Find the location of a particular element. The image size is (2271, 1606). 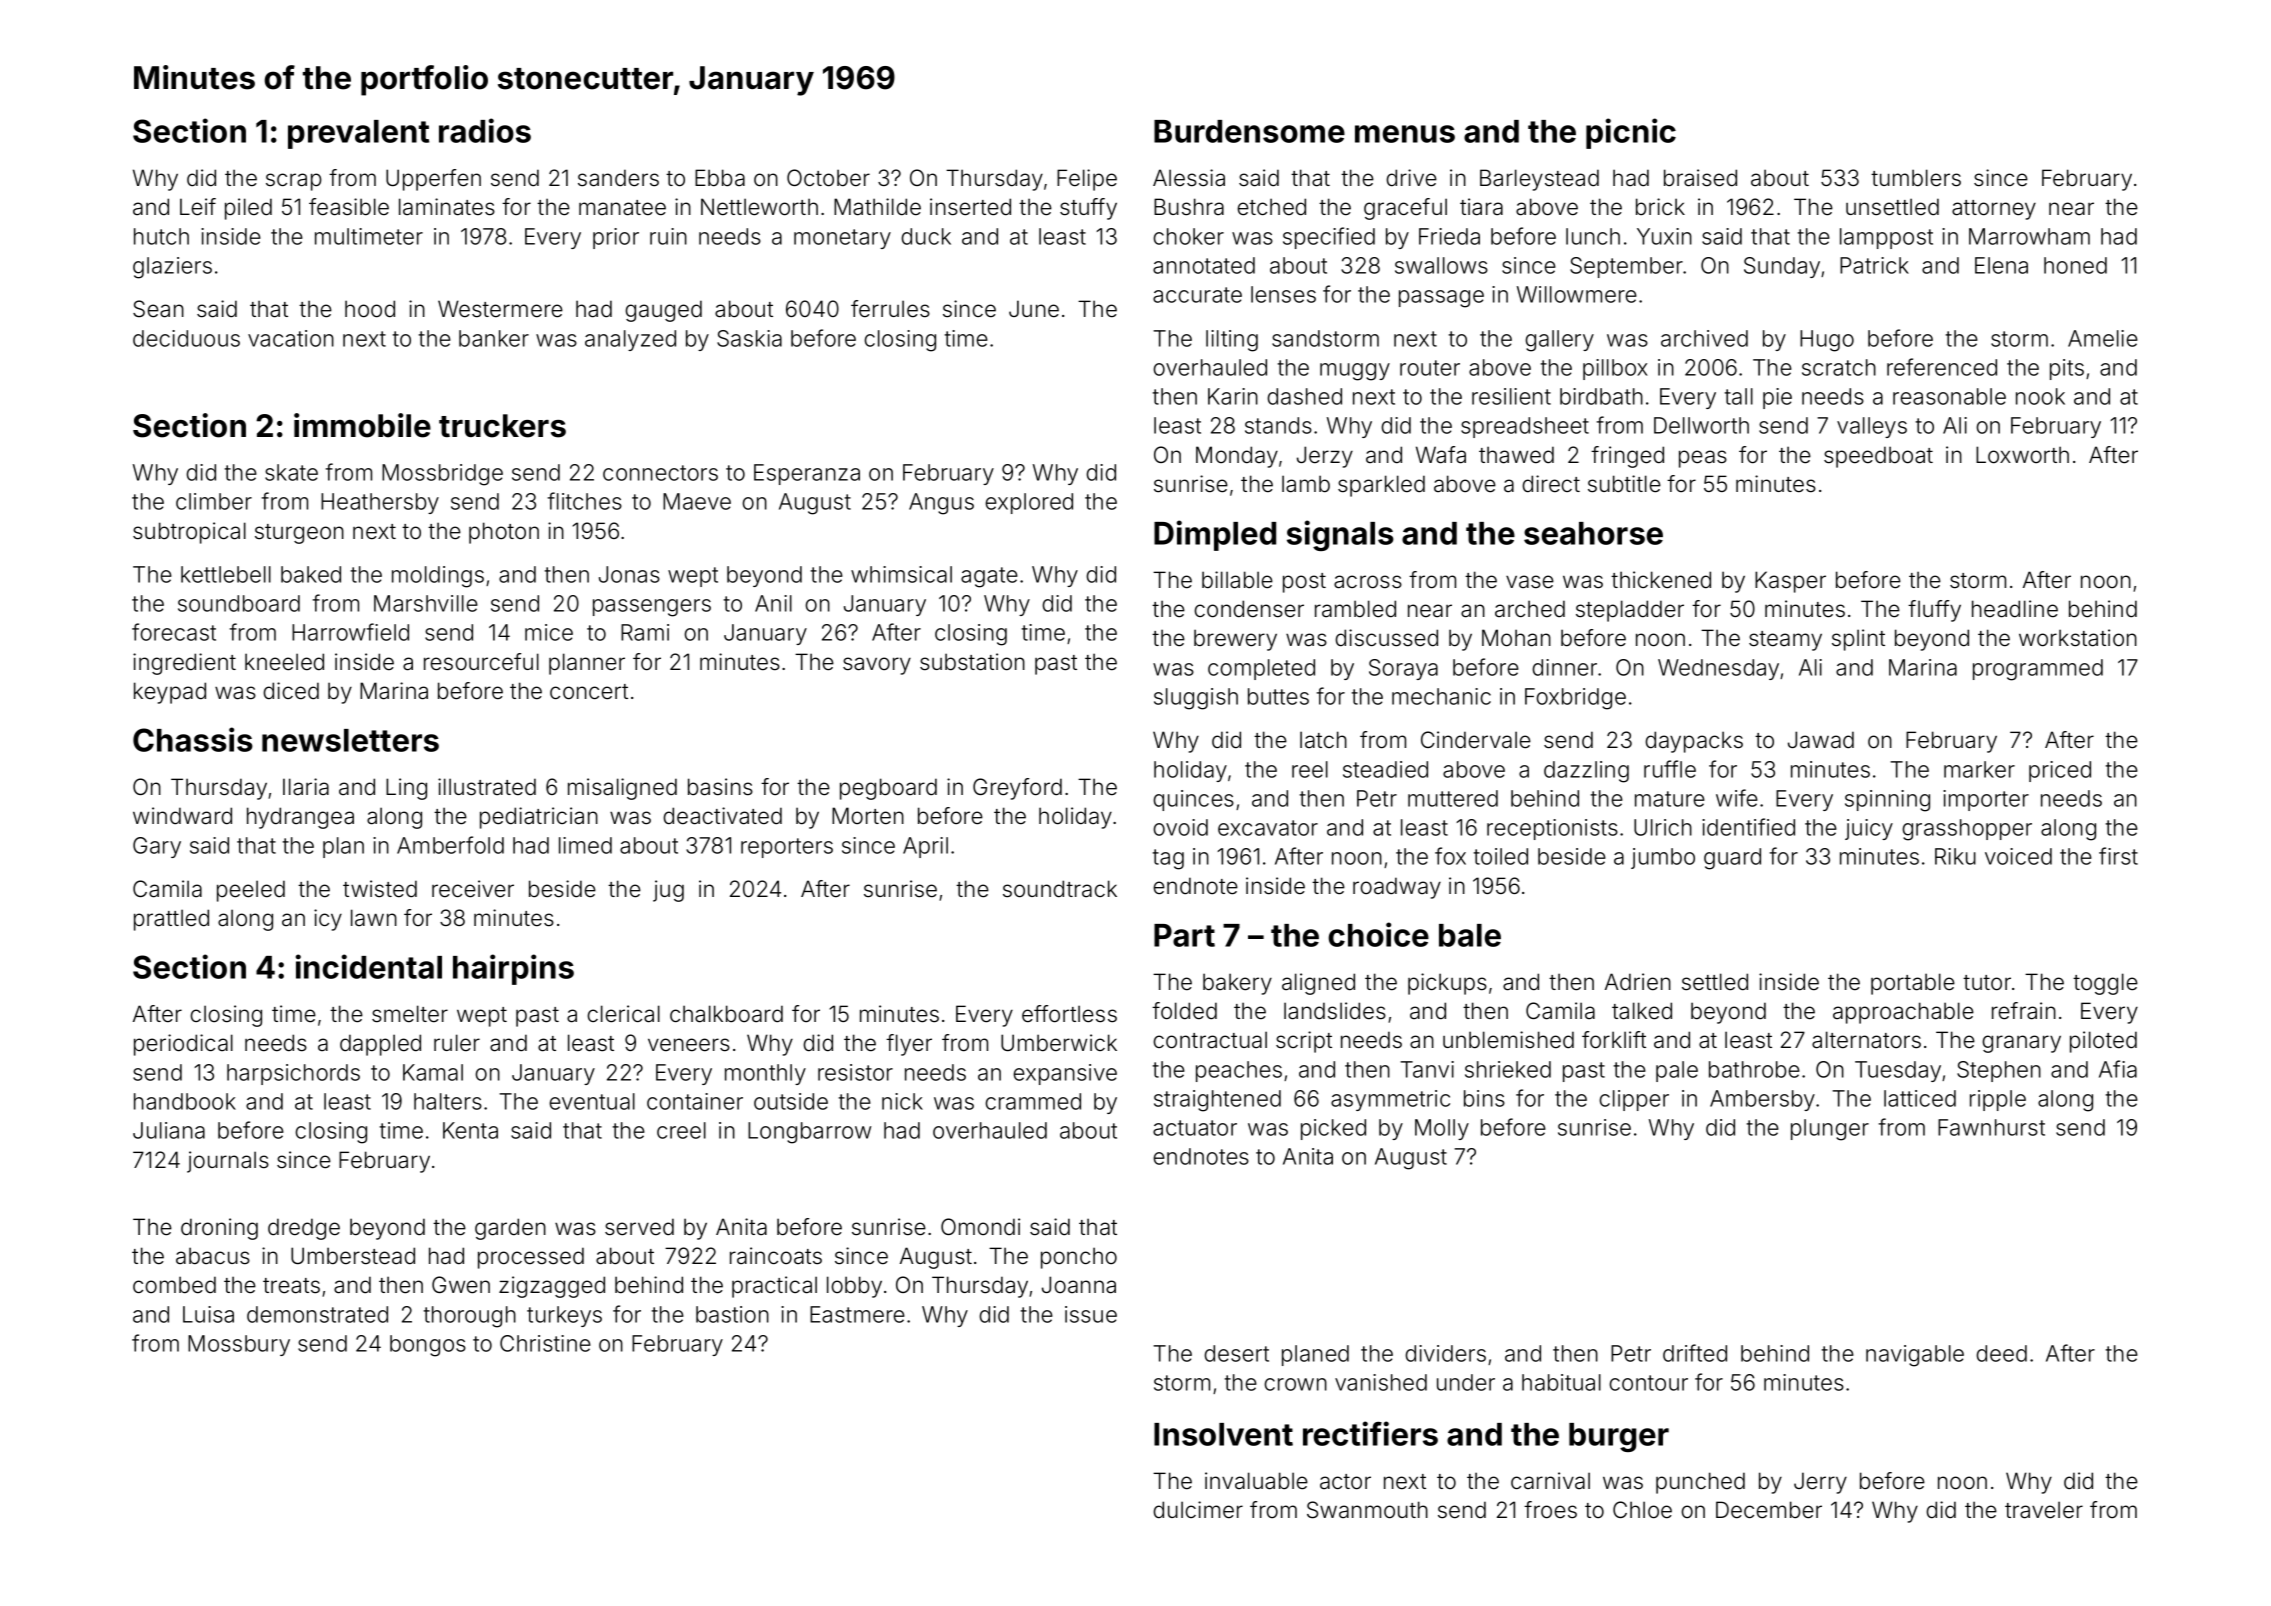

Mossbury is located at coordinates (239, 1345).
